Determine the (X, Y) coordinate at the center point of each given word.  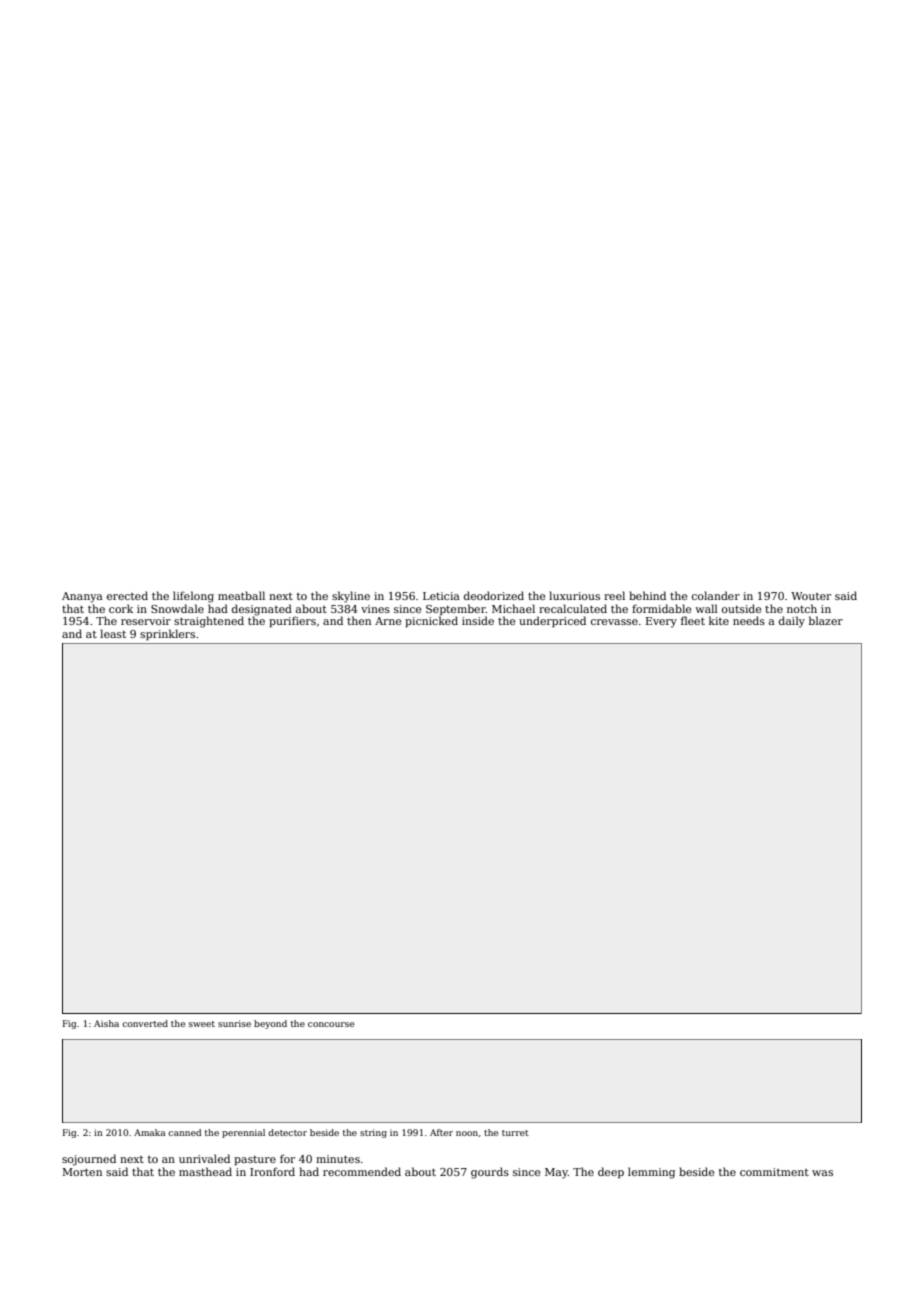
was (822, 1173)
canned (185, 1132)
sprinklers (167, 634)
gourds (490, 1173)
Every (661, 622)
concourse (331, 1024)
